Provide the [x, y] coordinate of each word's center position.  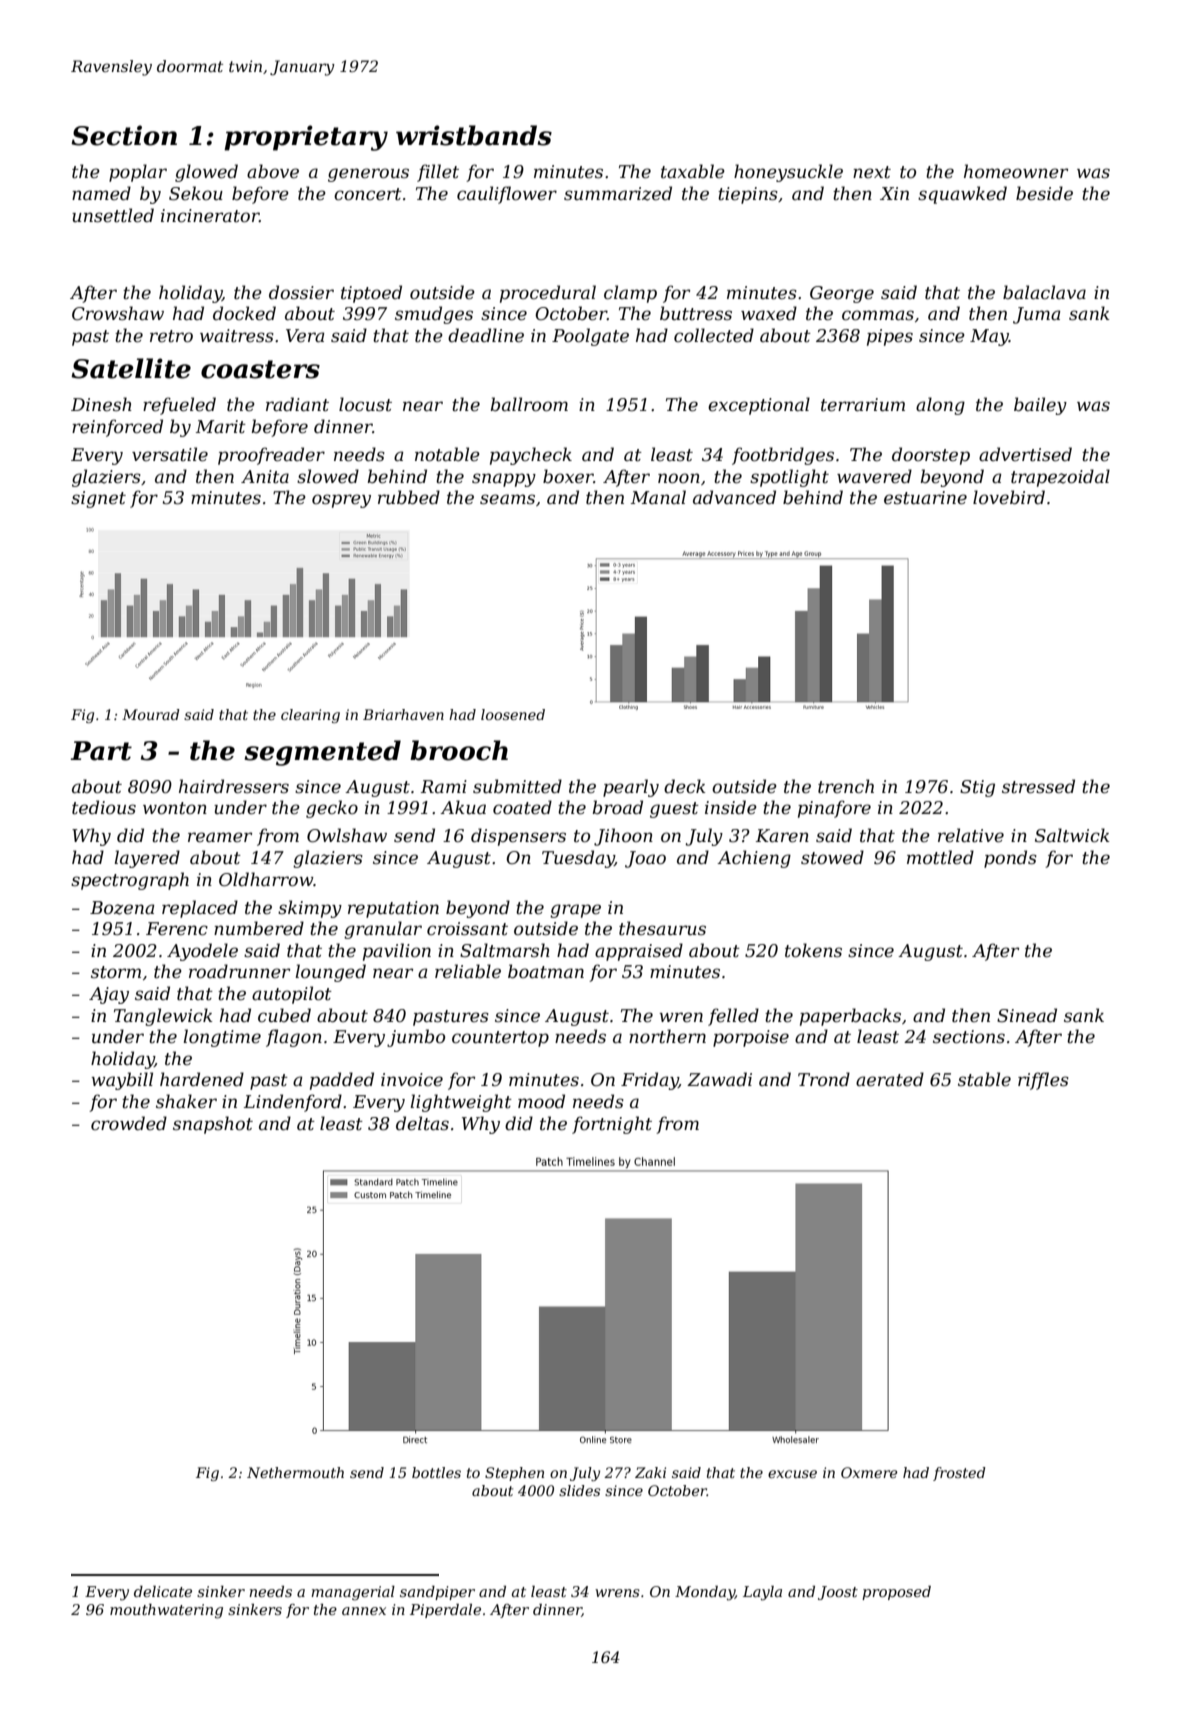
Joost [838, 1593]
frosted [959, 1474]
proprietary [306, 138]
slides [579, 1490]
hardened [202, 1079]
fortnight [612, 1125]
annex [364, 1611]
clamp [630, 294]
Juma [1037, 315]
